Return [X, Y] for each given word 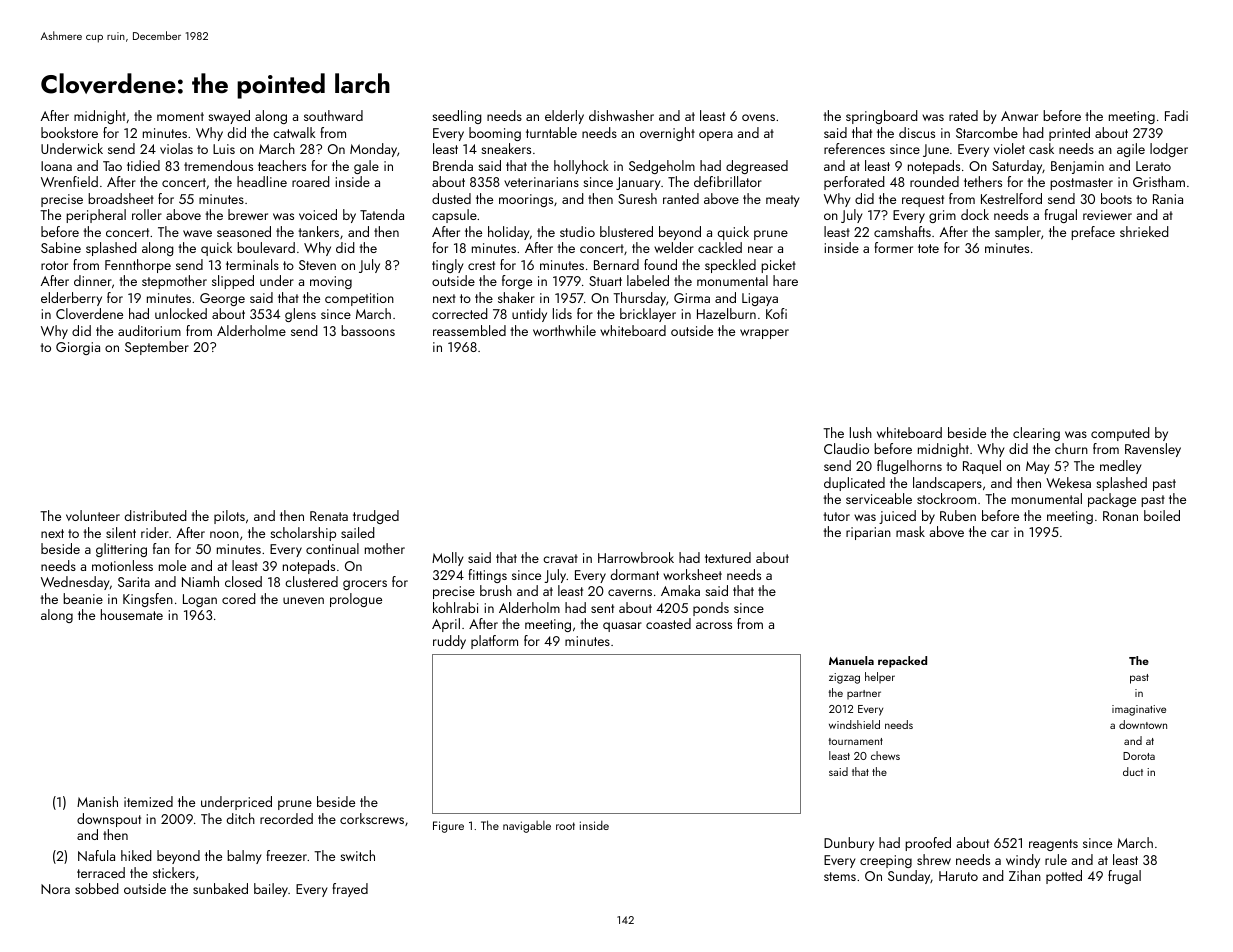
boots [1116, 198]
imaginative [1139, 710]
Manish [97, 801]
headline [262, 181]
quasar [622, 627]
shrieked [1144, 231]
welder [674, 247]
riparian [868, 533]
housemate [132, 614]
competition [359, 299]
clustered [311, 581]
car [1000, 533]
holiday [508, 233]
